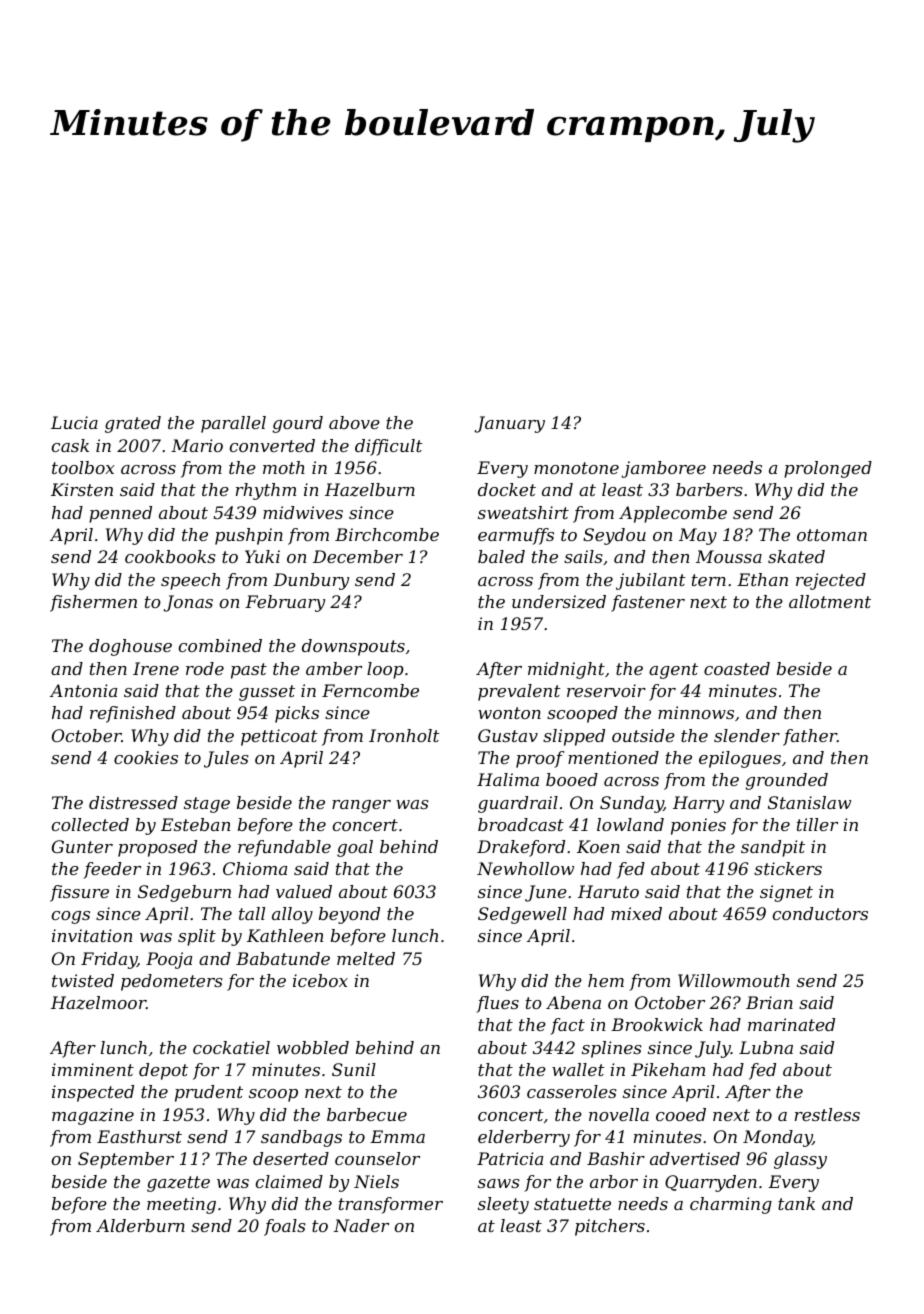 The image size is (924, 1314). I want to click on Pooja, so click(169, 960).
